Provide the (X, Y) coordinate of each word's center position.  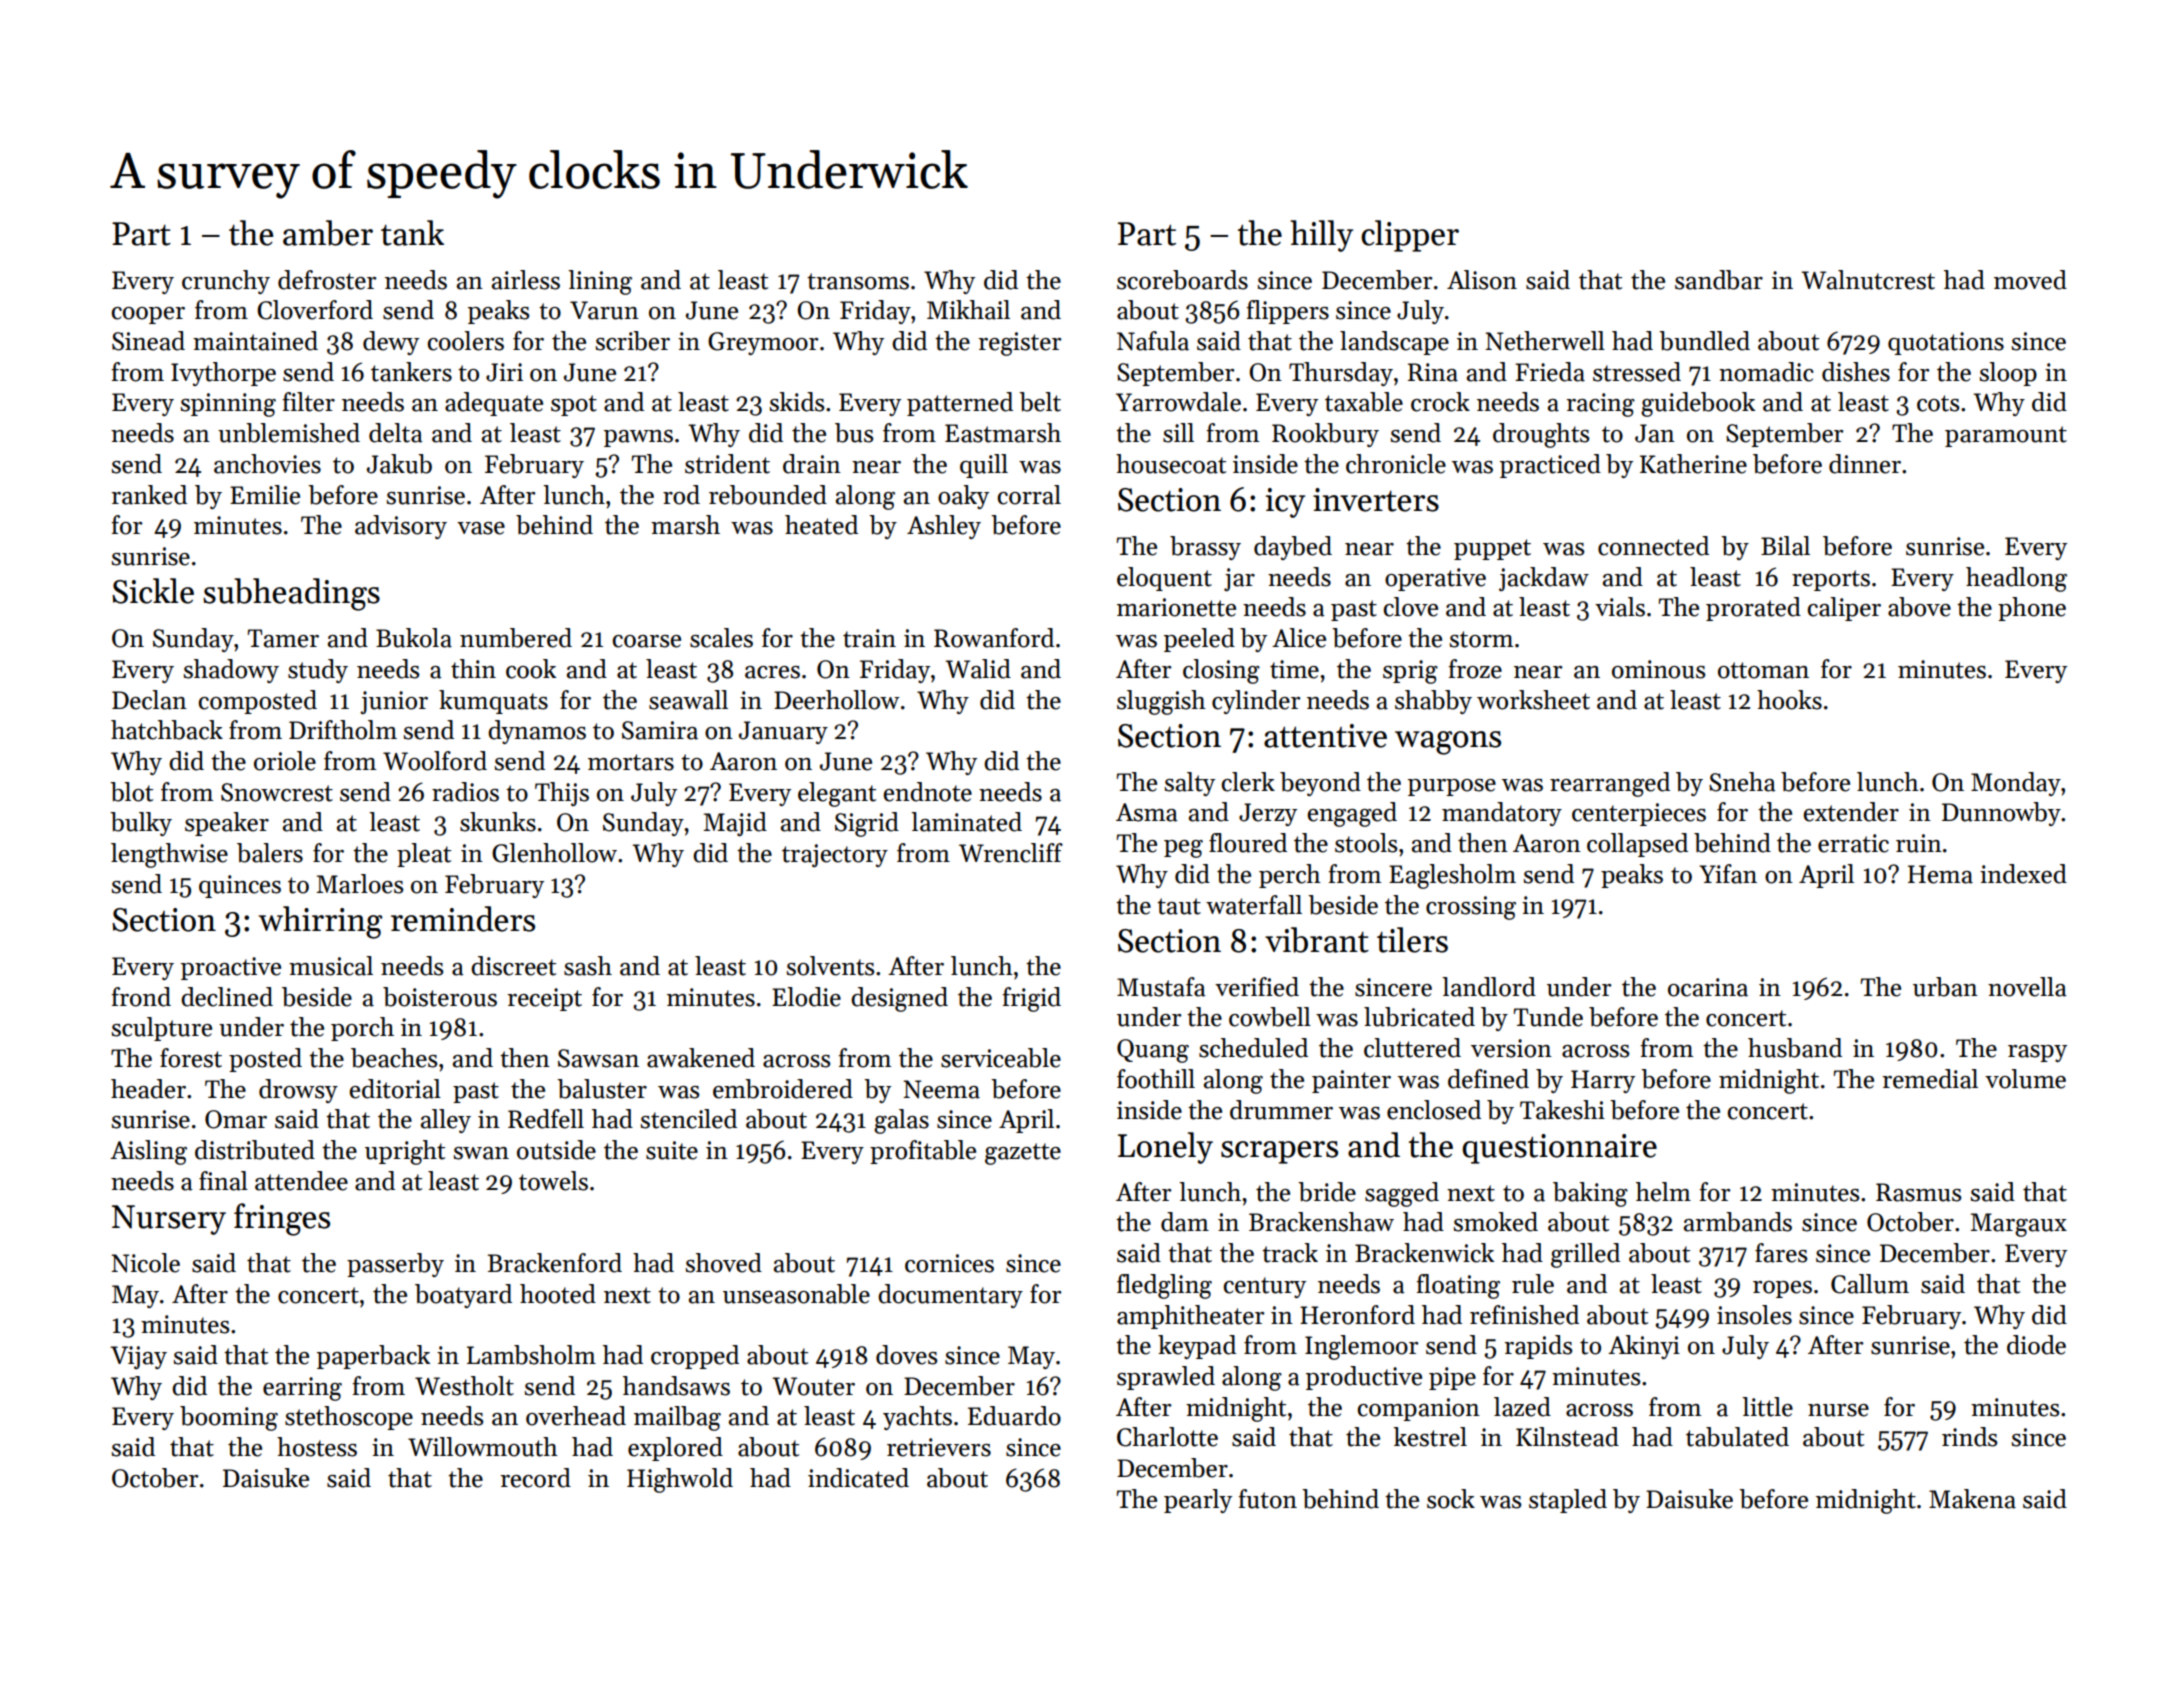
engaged (1352, 814)
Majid (735, 824)
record (535, 1478)
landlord (1489, 987)
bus (854, 433)
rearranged (1610, 784)
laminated (966, 822)
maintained (255, 341)
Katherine (1693, 464)
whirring (320, 922)
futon (1267, 1499)
